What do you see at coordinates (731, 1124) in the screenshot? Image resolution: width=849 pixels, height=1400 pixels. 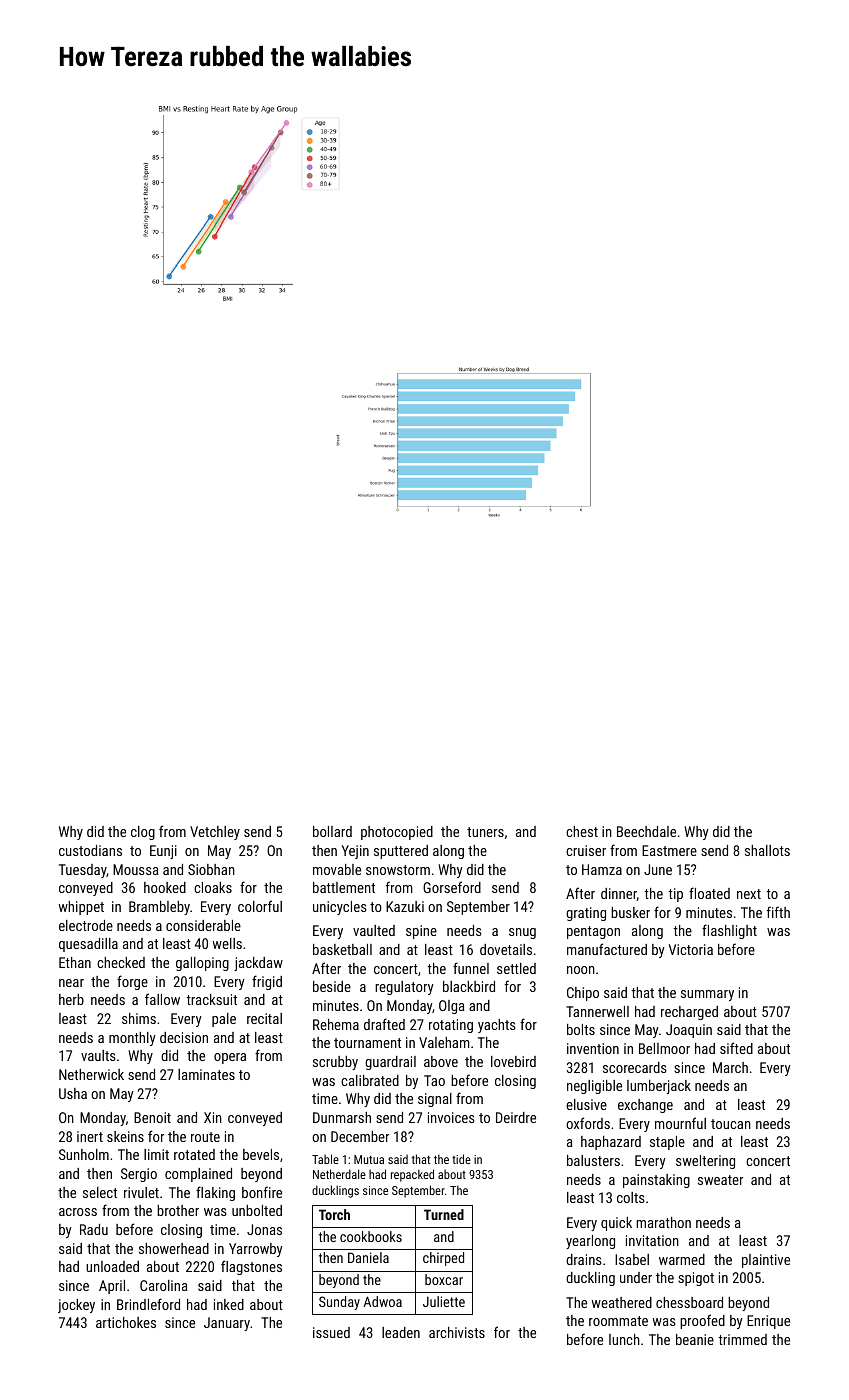 I see `toucan` at bounding box center [731, 1124].
